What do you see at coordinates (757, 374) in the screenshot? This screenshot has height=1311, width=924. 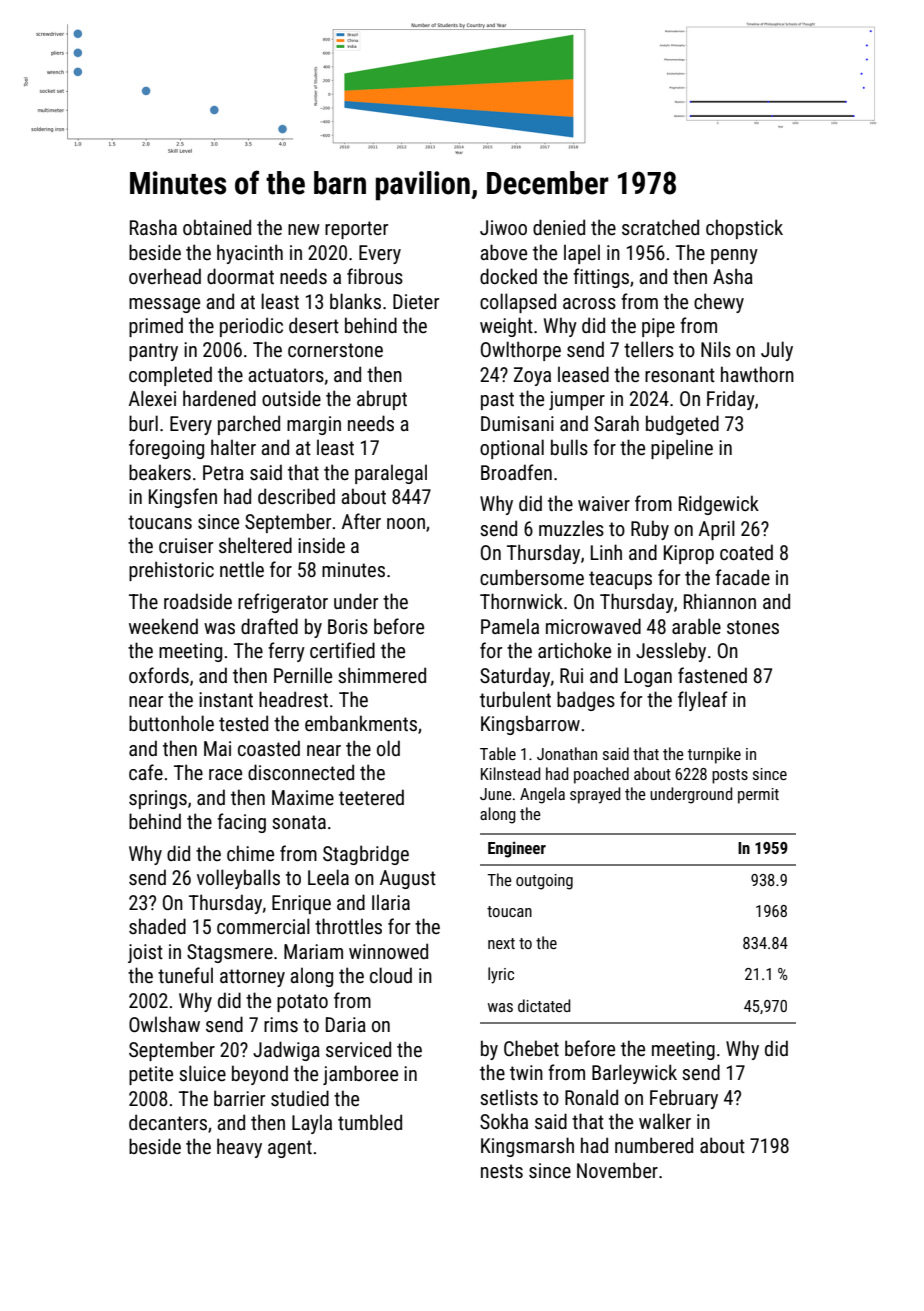 I see `hawthorn` at bounding box center [757, 374].
